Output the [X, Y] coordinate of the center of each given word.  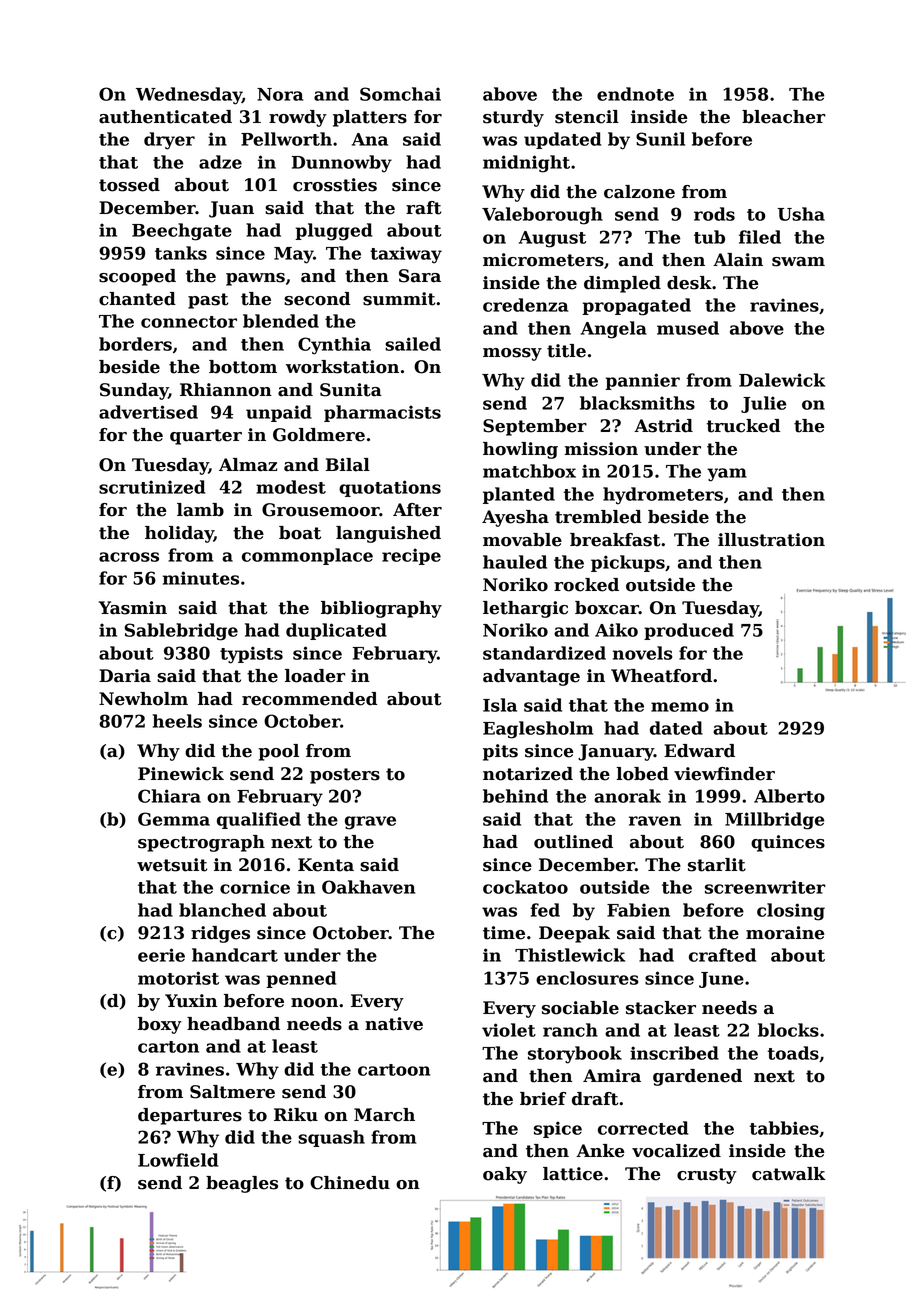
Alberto [789, 796]
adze [220, 162]
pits [500, 752]
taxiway [406, 255]
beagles [242, 1184]
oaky [505, 1175]
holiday [179, 534]
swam [798, 262]
